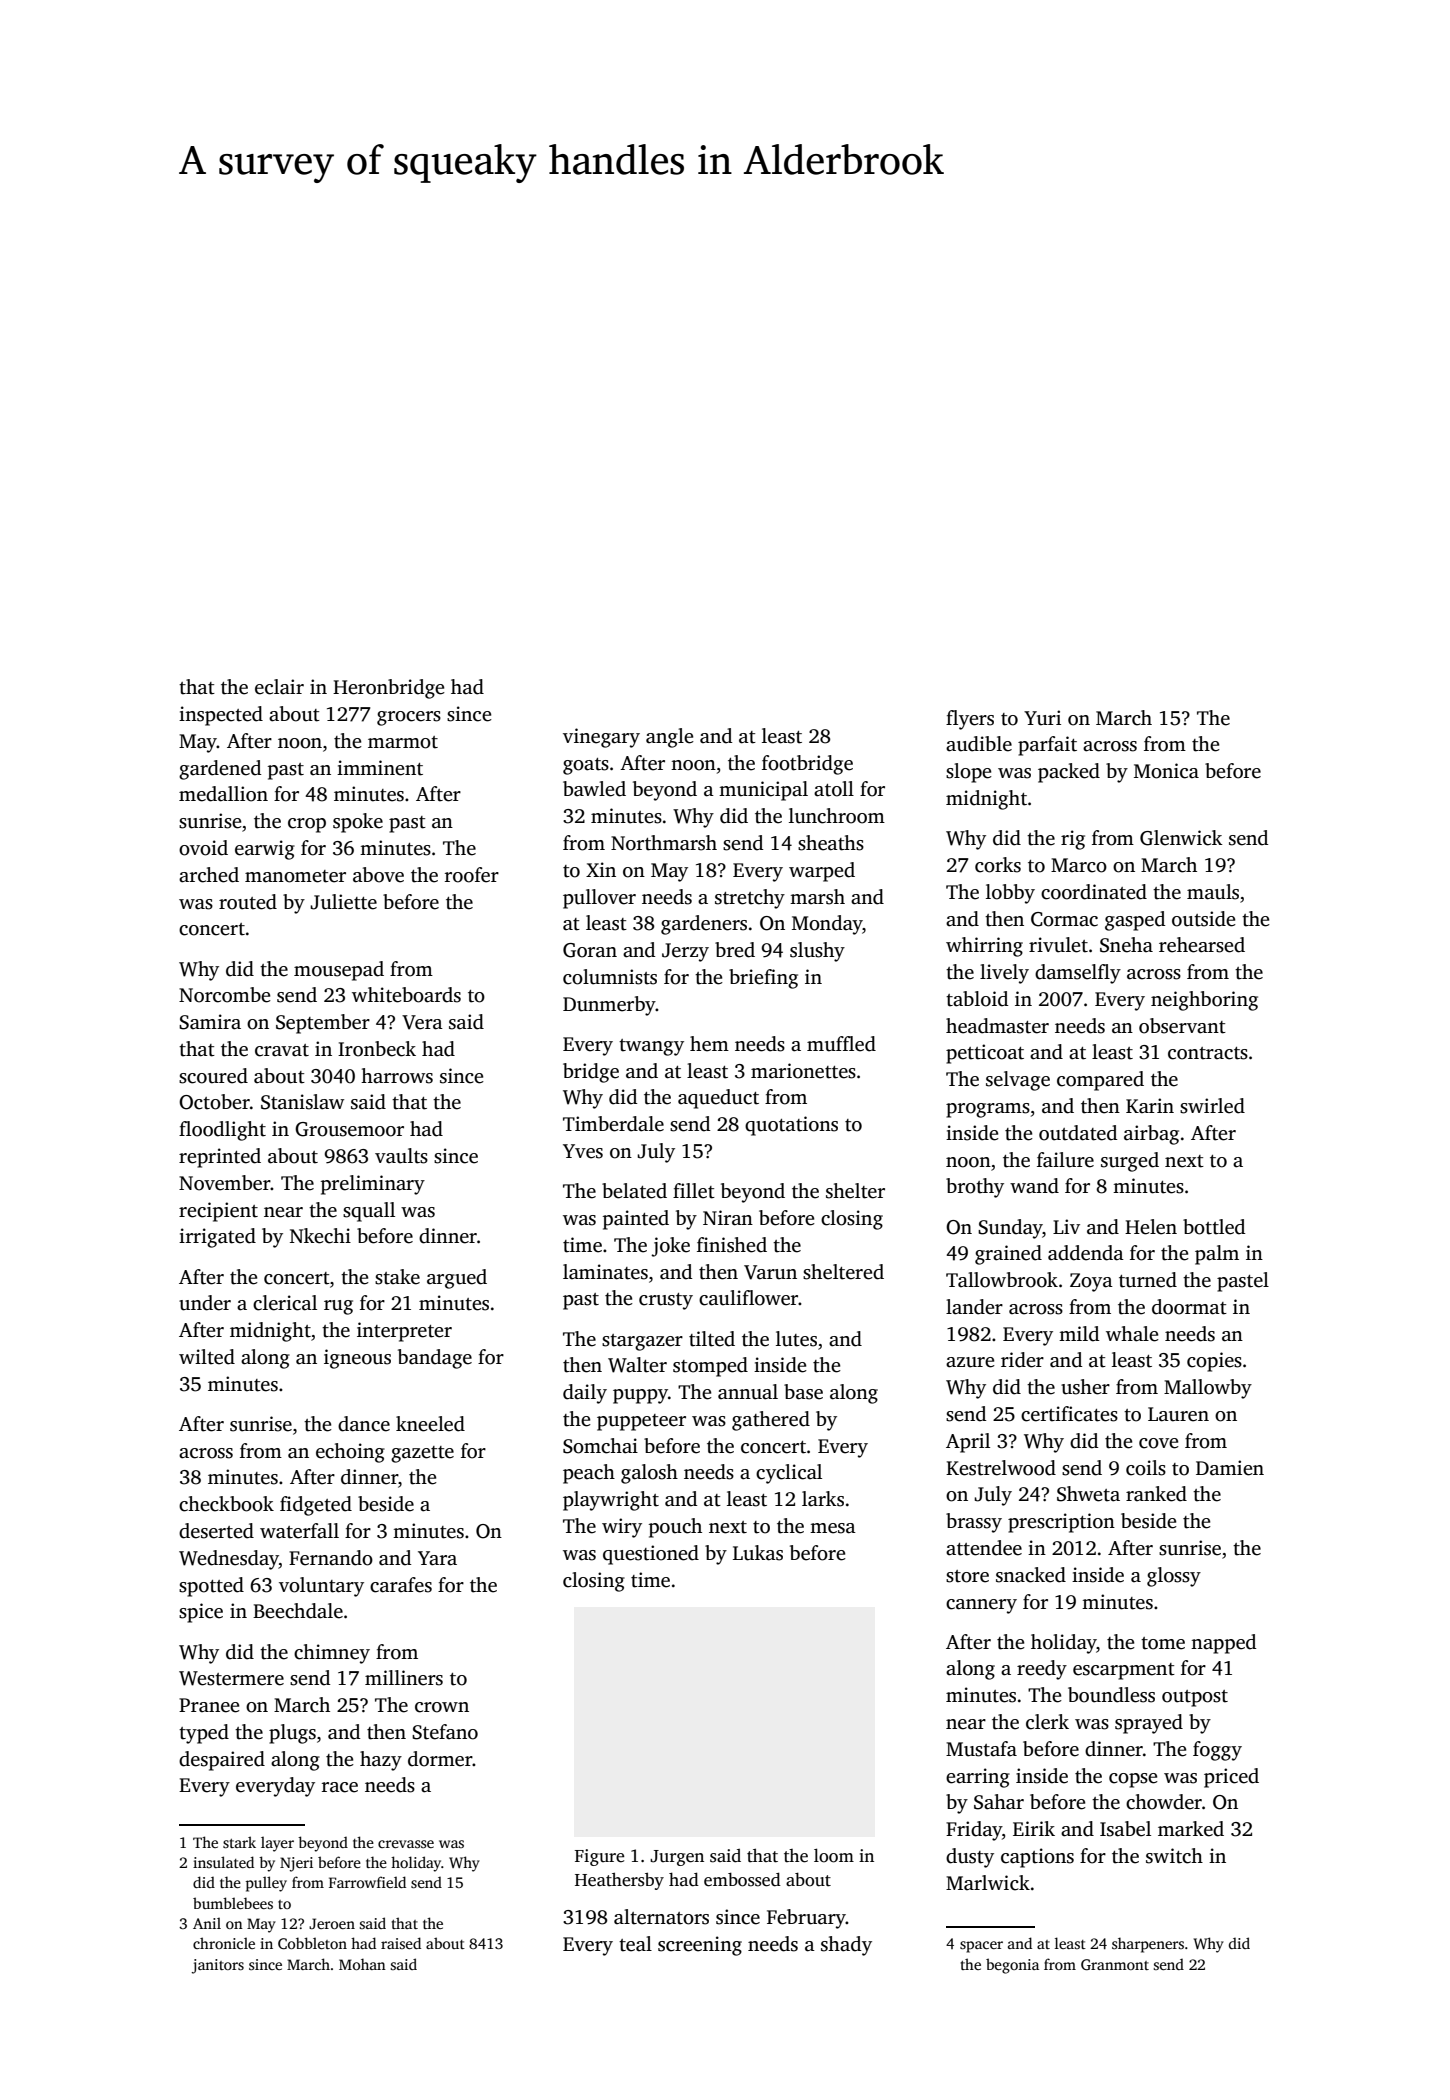 The image size is (1450, 2100). Describe the element at coordinates (1163, 1643) in the screenshot. I see `tome` at that location.
